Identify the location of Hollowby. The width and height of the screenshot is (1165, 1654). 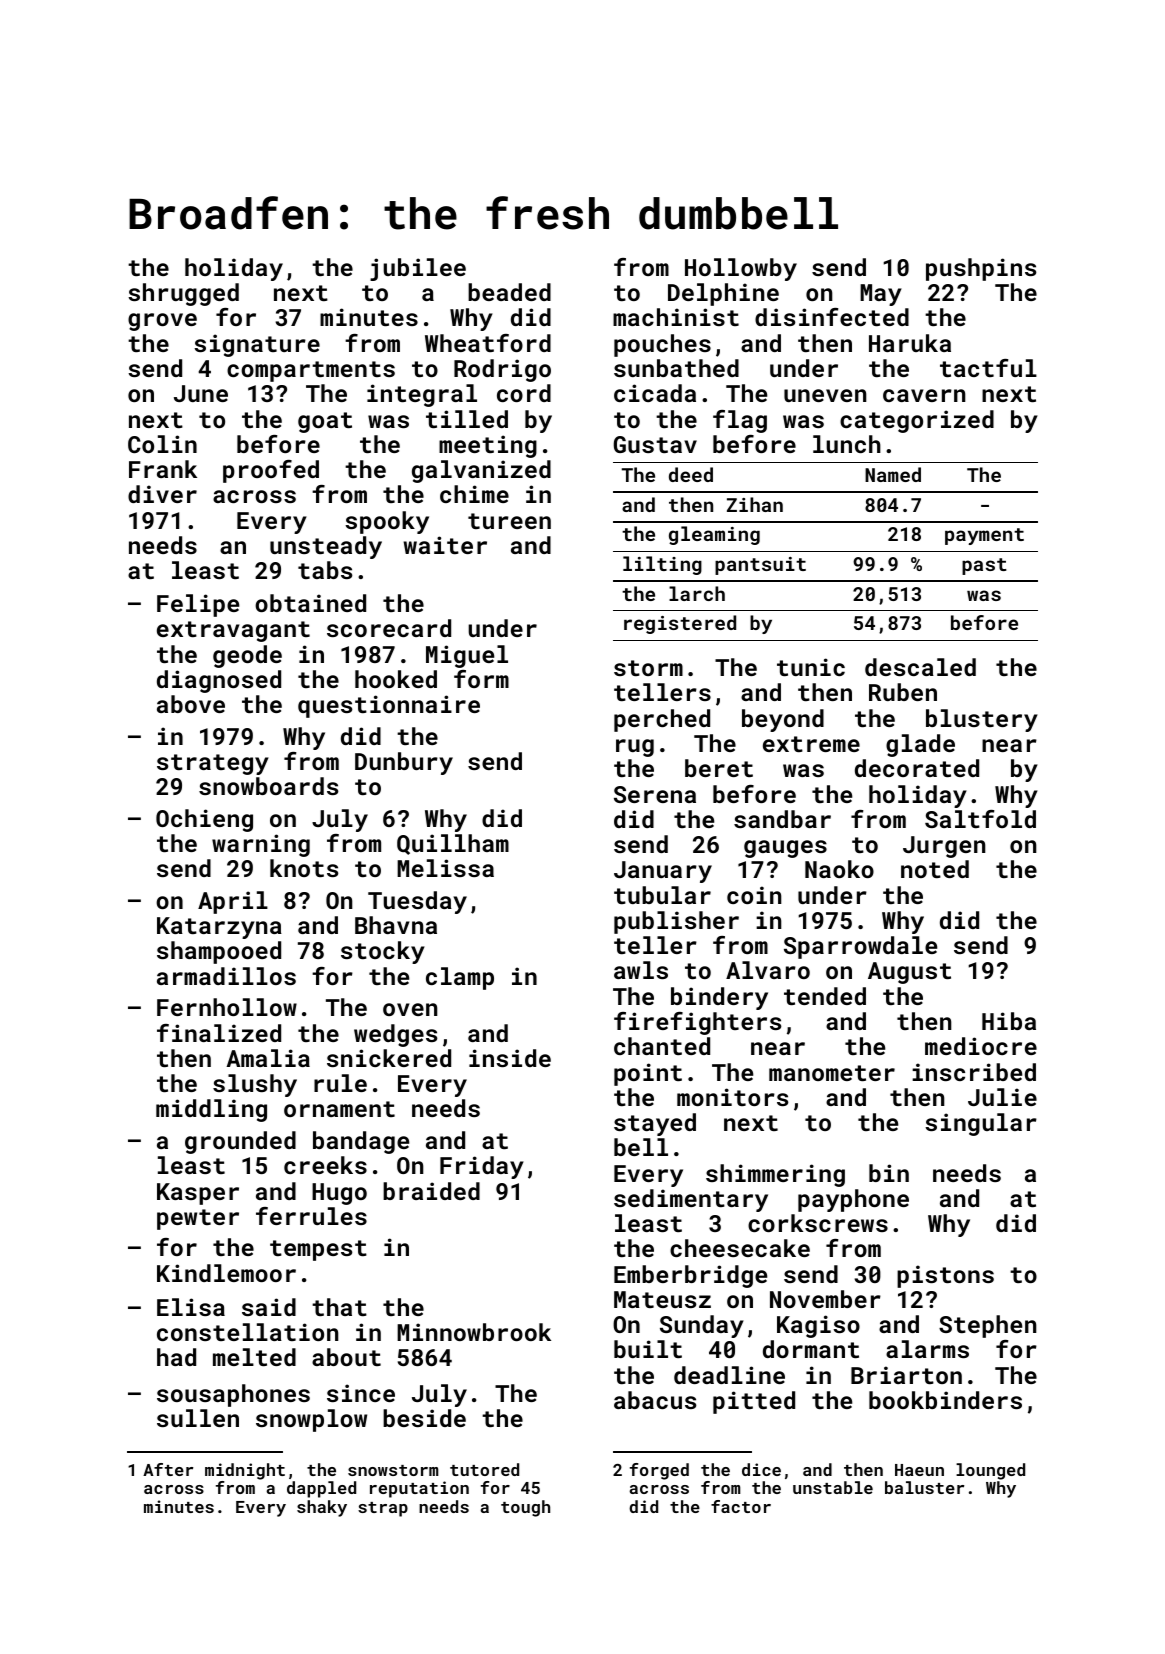
(741, 269).
